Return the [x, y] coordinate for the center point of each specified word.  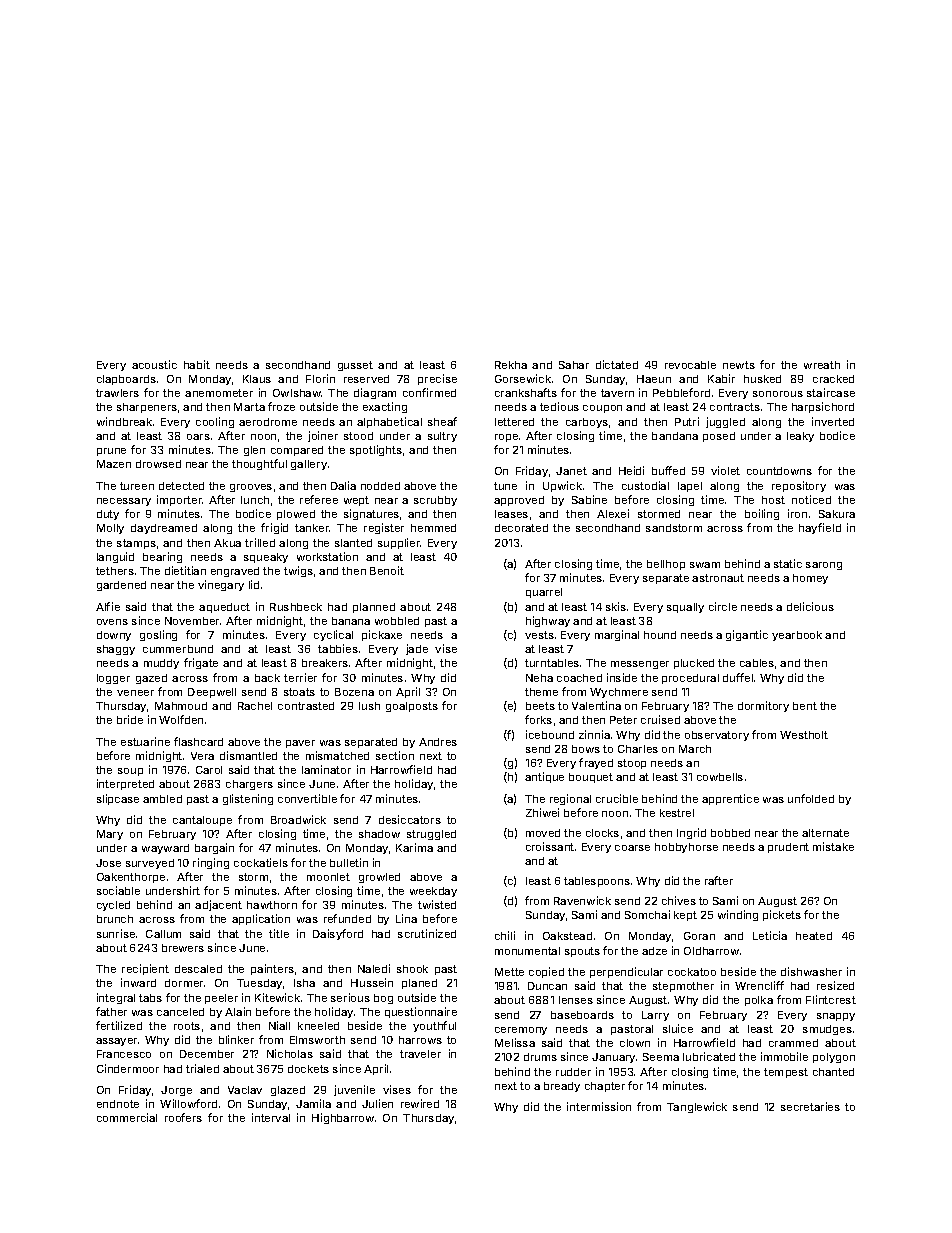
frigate [201, 663]
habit [197, 364]
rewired [420, 1103]
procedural [690, 679]
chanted [833, 1072]
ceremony [521, 1031]
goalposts [412, 707]
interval [271, 1117]
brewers [183, 948]
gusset [355, 366]
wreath [822, 365]
